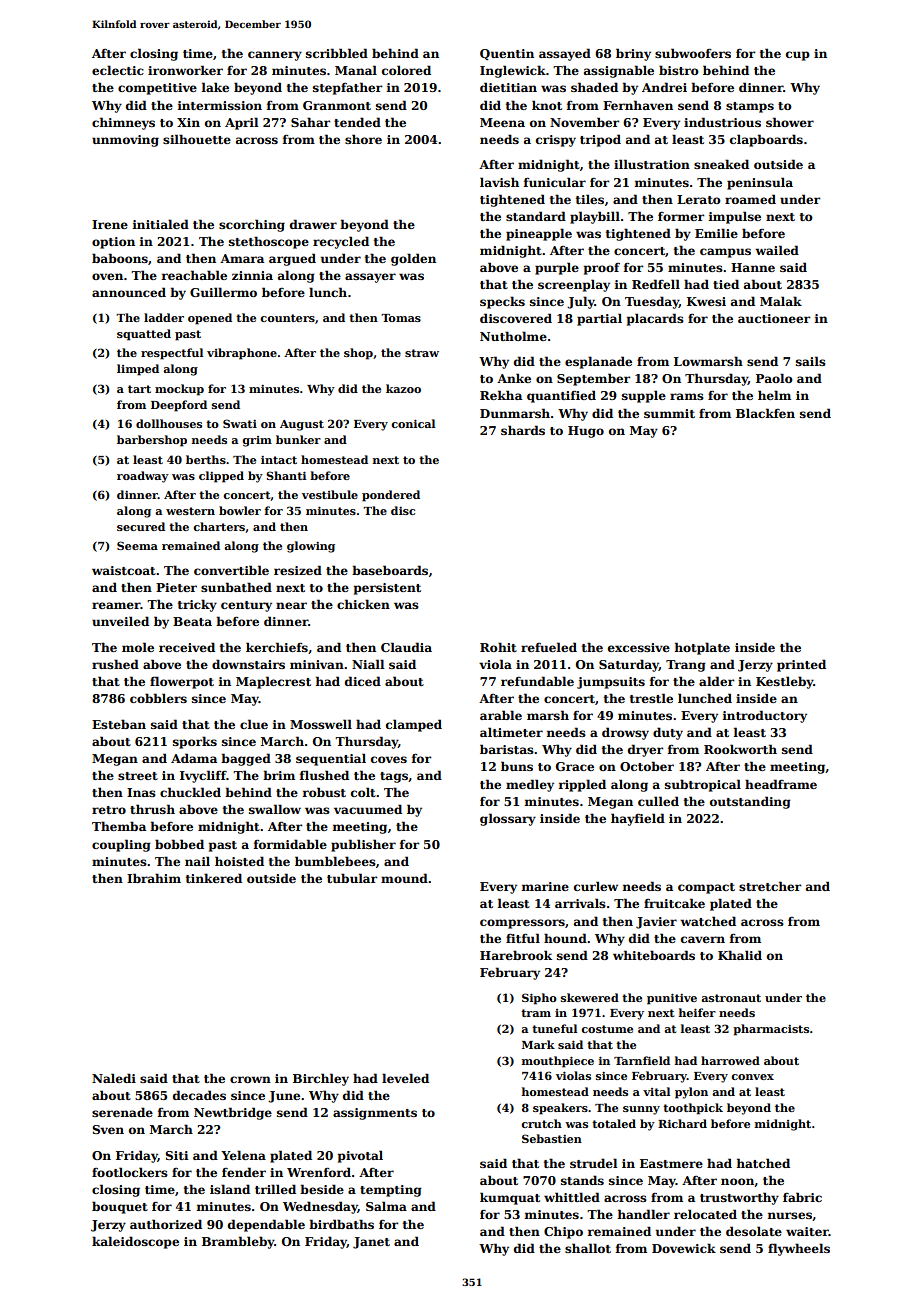 This page has height=1314, width=924. What do you see at coordinates (507, 54) in the page?
I see `Quentin` at bounding box center [507, 54].
